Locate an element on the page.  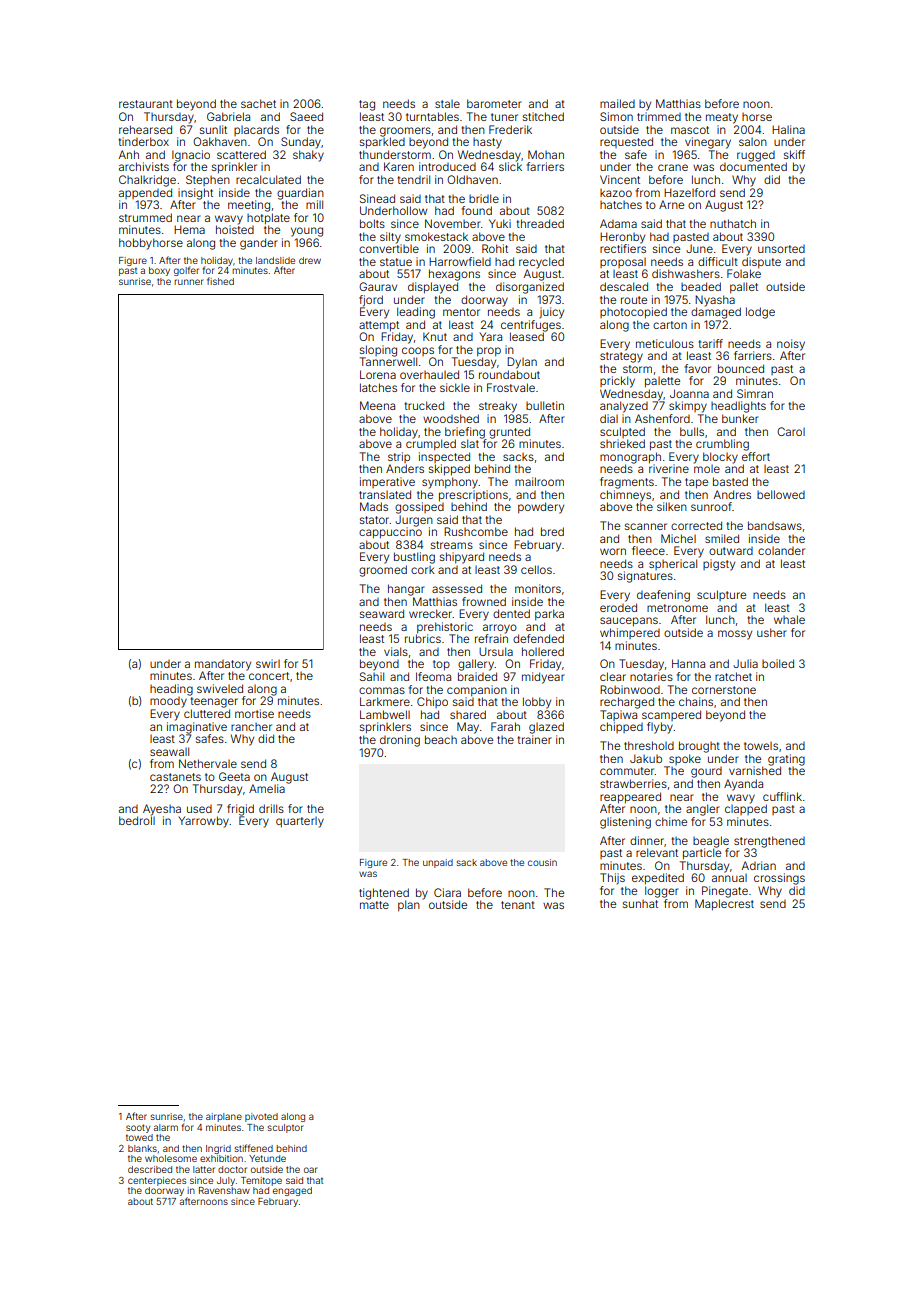
bedroll is located at coordinates (137, 820).
